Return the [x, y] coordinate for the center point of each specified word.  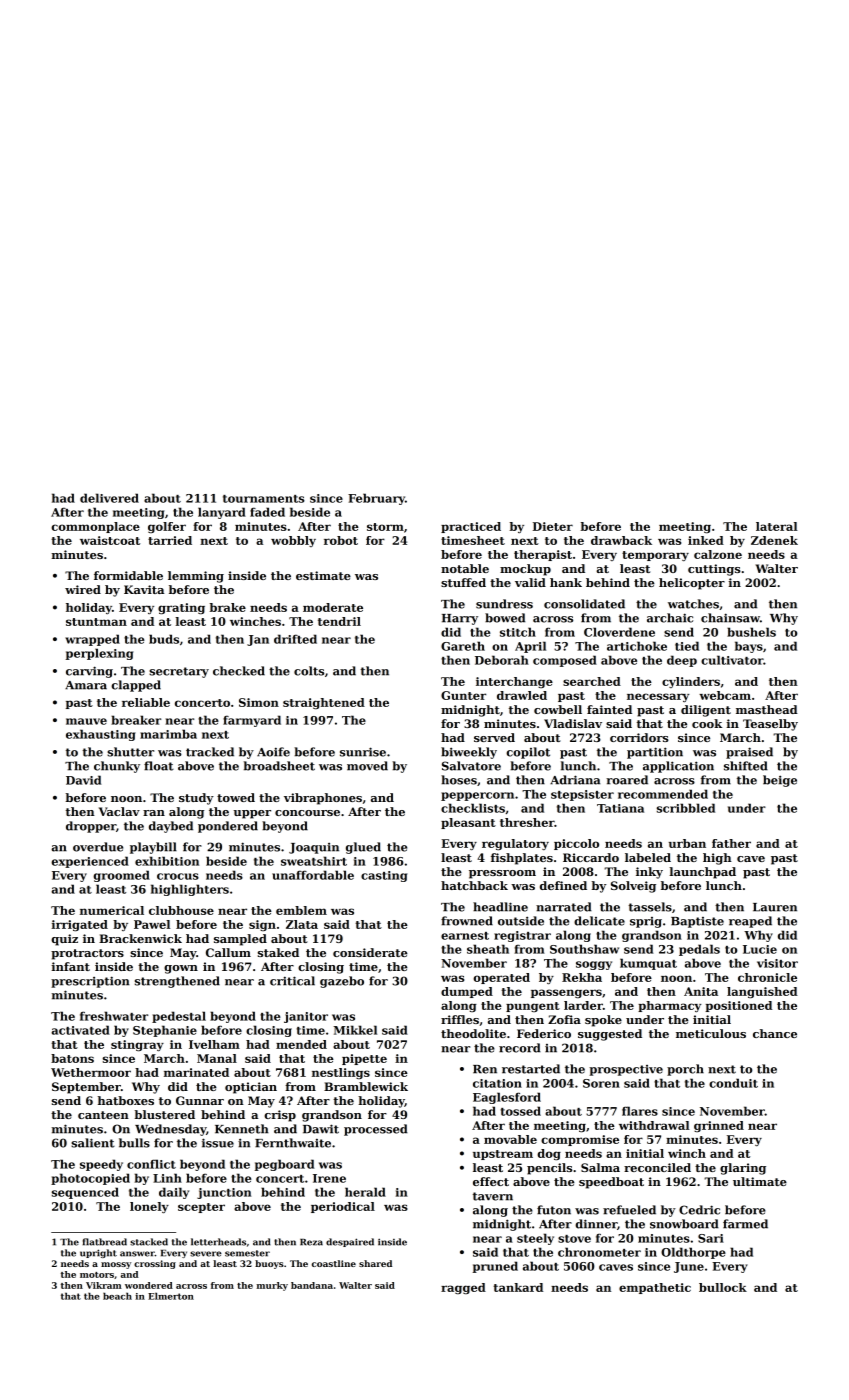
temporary [655, 556]
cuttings [714, 570]
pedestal [179, 1017]
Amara [86, 685]
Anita [701, 991]
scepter [201, 1208]
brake [228, 607]
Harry [460, 619]
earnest [465, 936]
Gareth [463, 646]
